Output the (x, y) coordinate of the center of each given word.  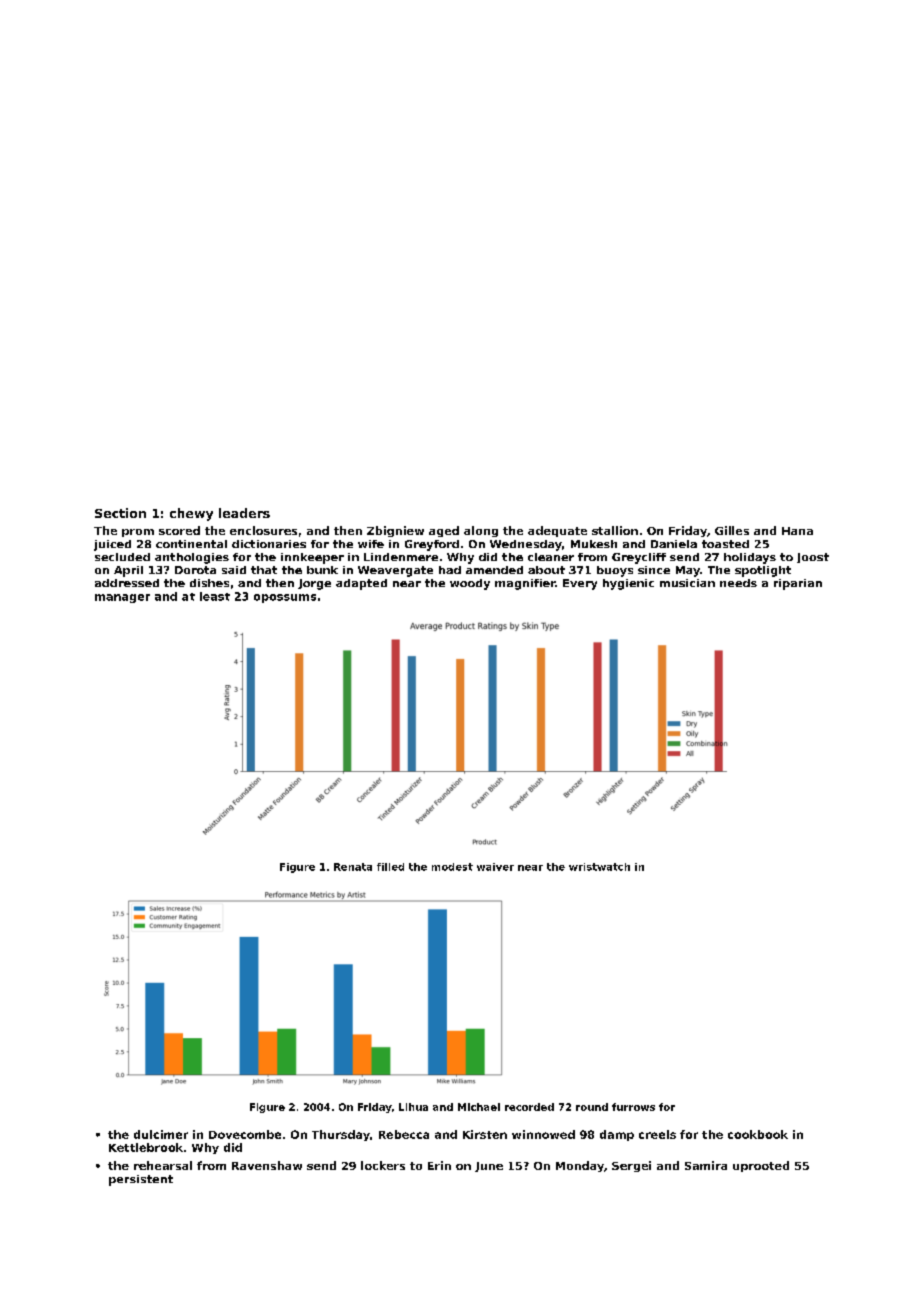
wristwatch (599, 867)
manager (122, 598)
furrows (633, 1107)
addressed (127, 583)
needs (738, 583)
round (592, 1107)
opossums (285, 598)
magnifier (525, 584)
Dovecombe (245, 1134)
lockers (383, 1165)
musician (687, 583)
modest (452, 867)
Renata (353, 867)
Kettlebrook (146, 1147)
